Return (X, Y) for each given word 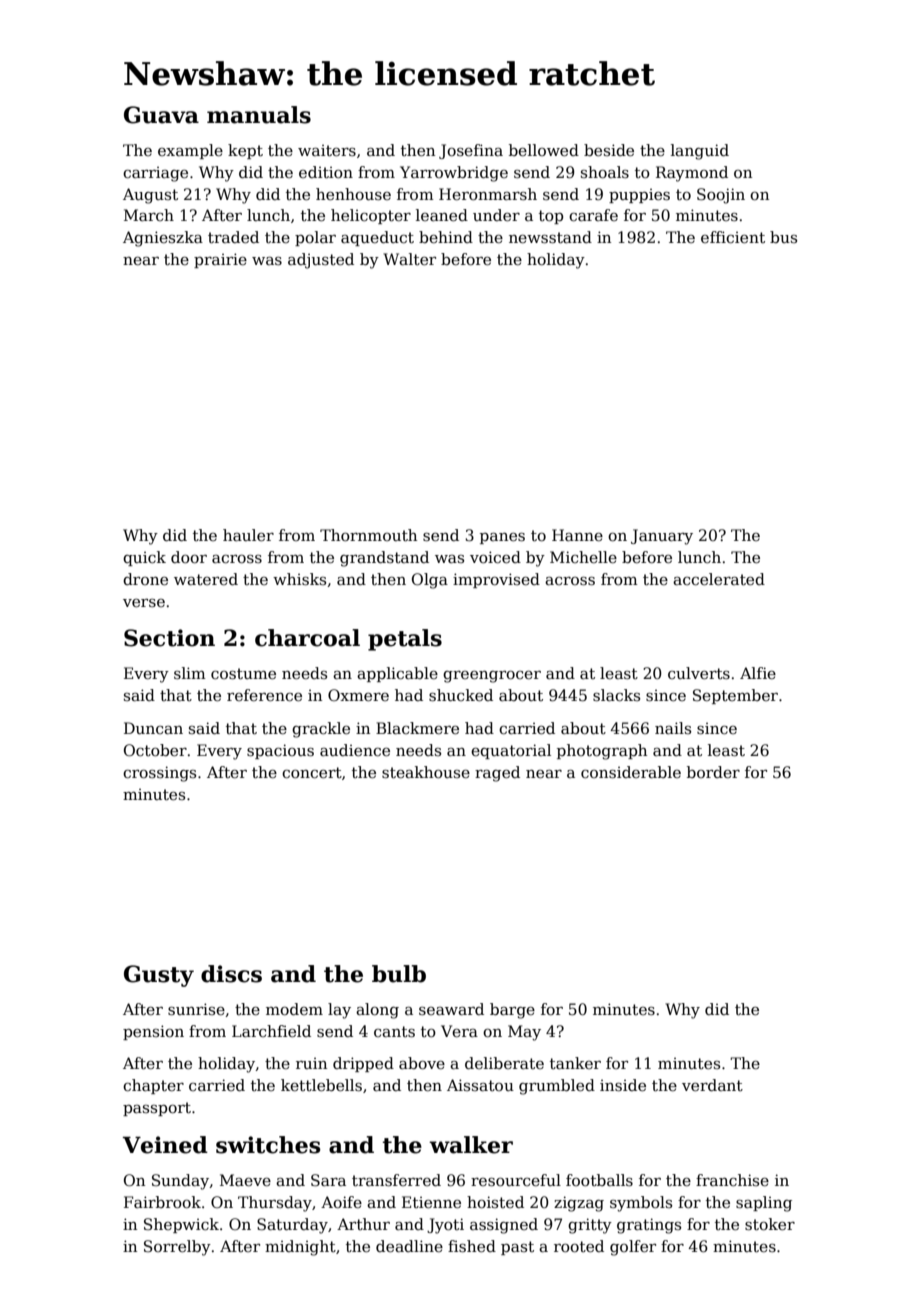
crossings (159, 774)
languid (700, 152)
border (713, 772)
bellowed (544, 150)
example (190, 151)
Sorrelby (177, 1248)
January (662, 537)
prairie (220, 260)
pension (153, 1032)
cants (394, 1031)
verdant (712, 1085)
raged (497, 774)
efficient (733, 237)
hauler (248, 535)
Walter (409, 259)
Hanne (577, 535)
